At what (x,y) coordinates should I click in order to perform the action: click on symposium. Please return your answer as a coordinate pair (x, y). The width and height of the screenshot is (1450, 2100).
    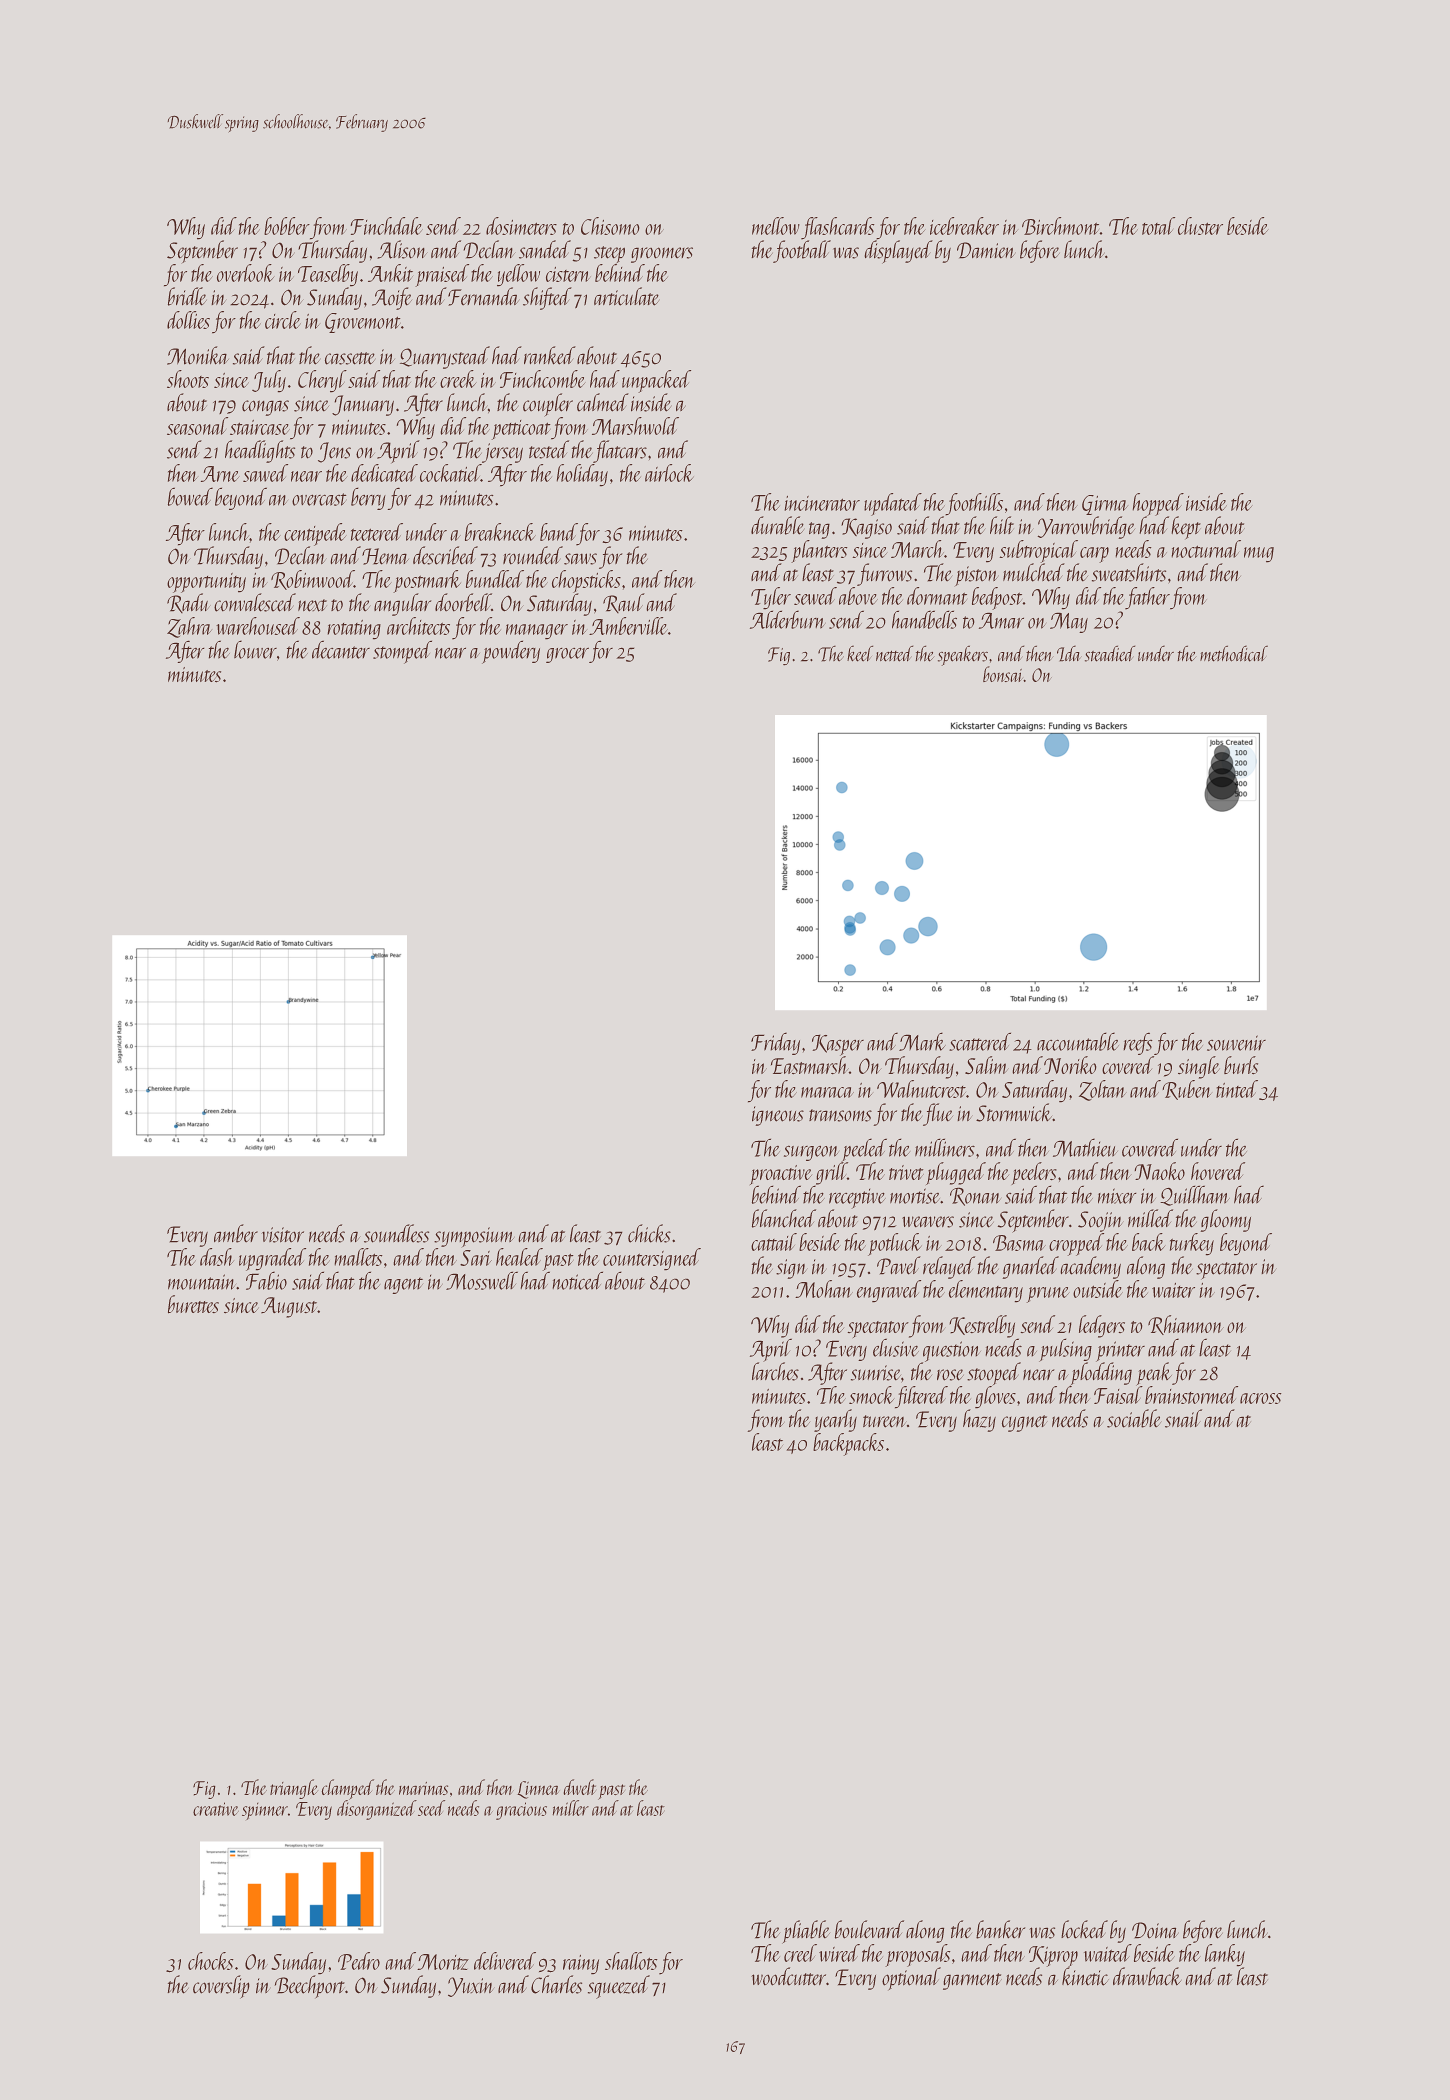
    Looking at the image, I should click on (474, 1237).
